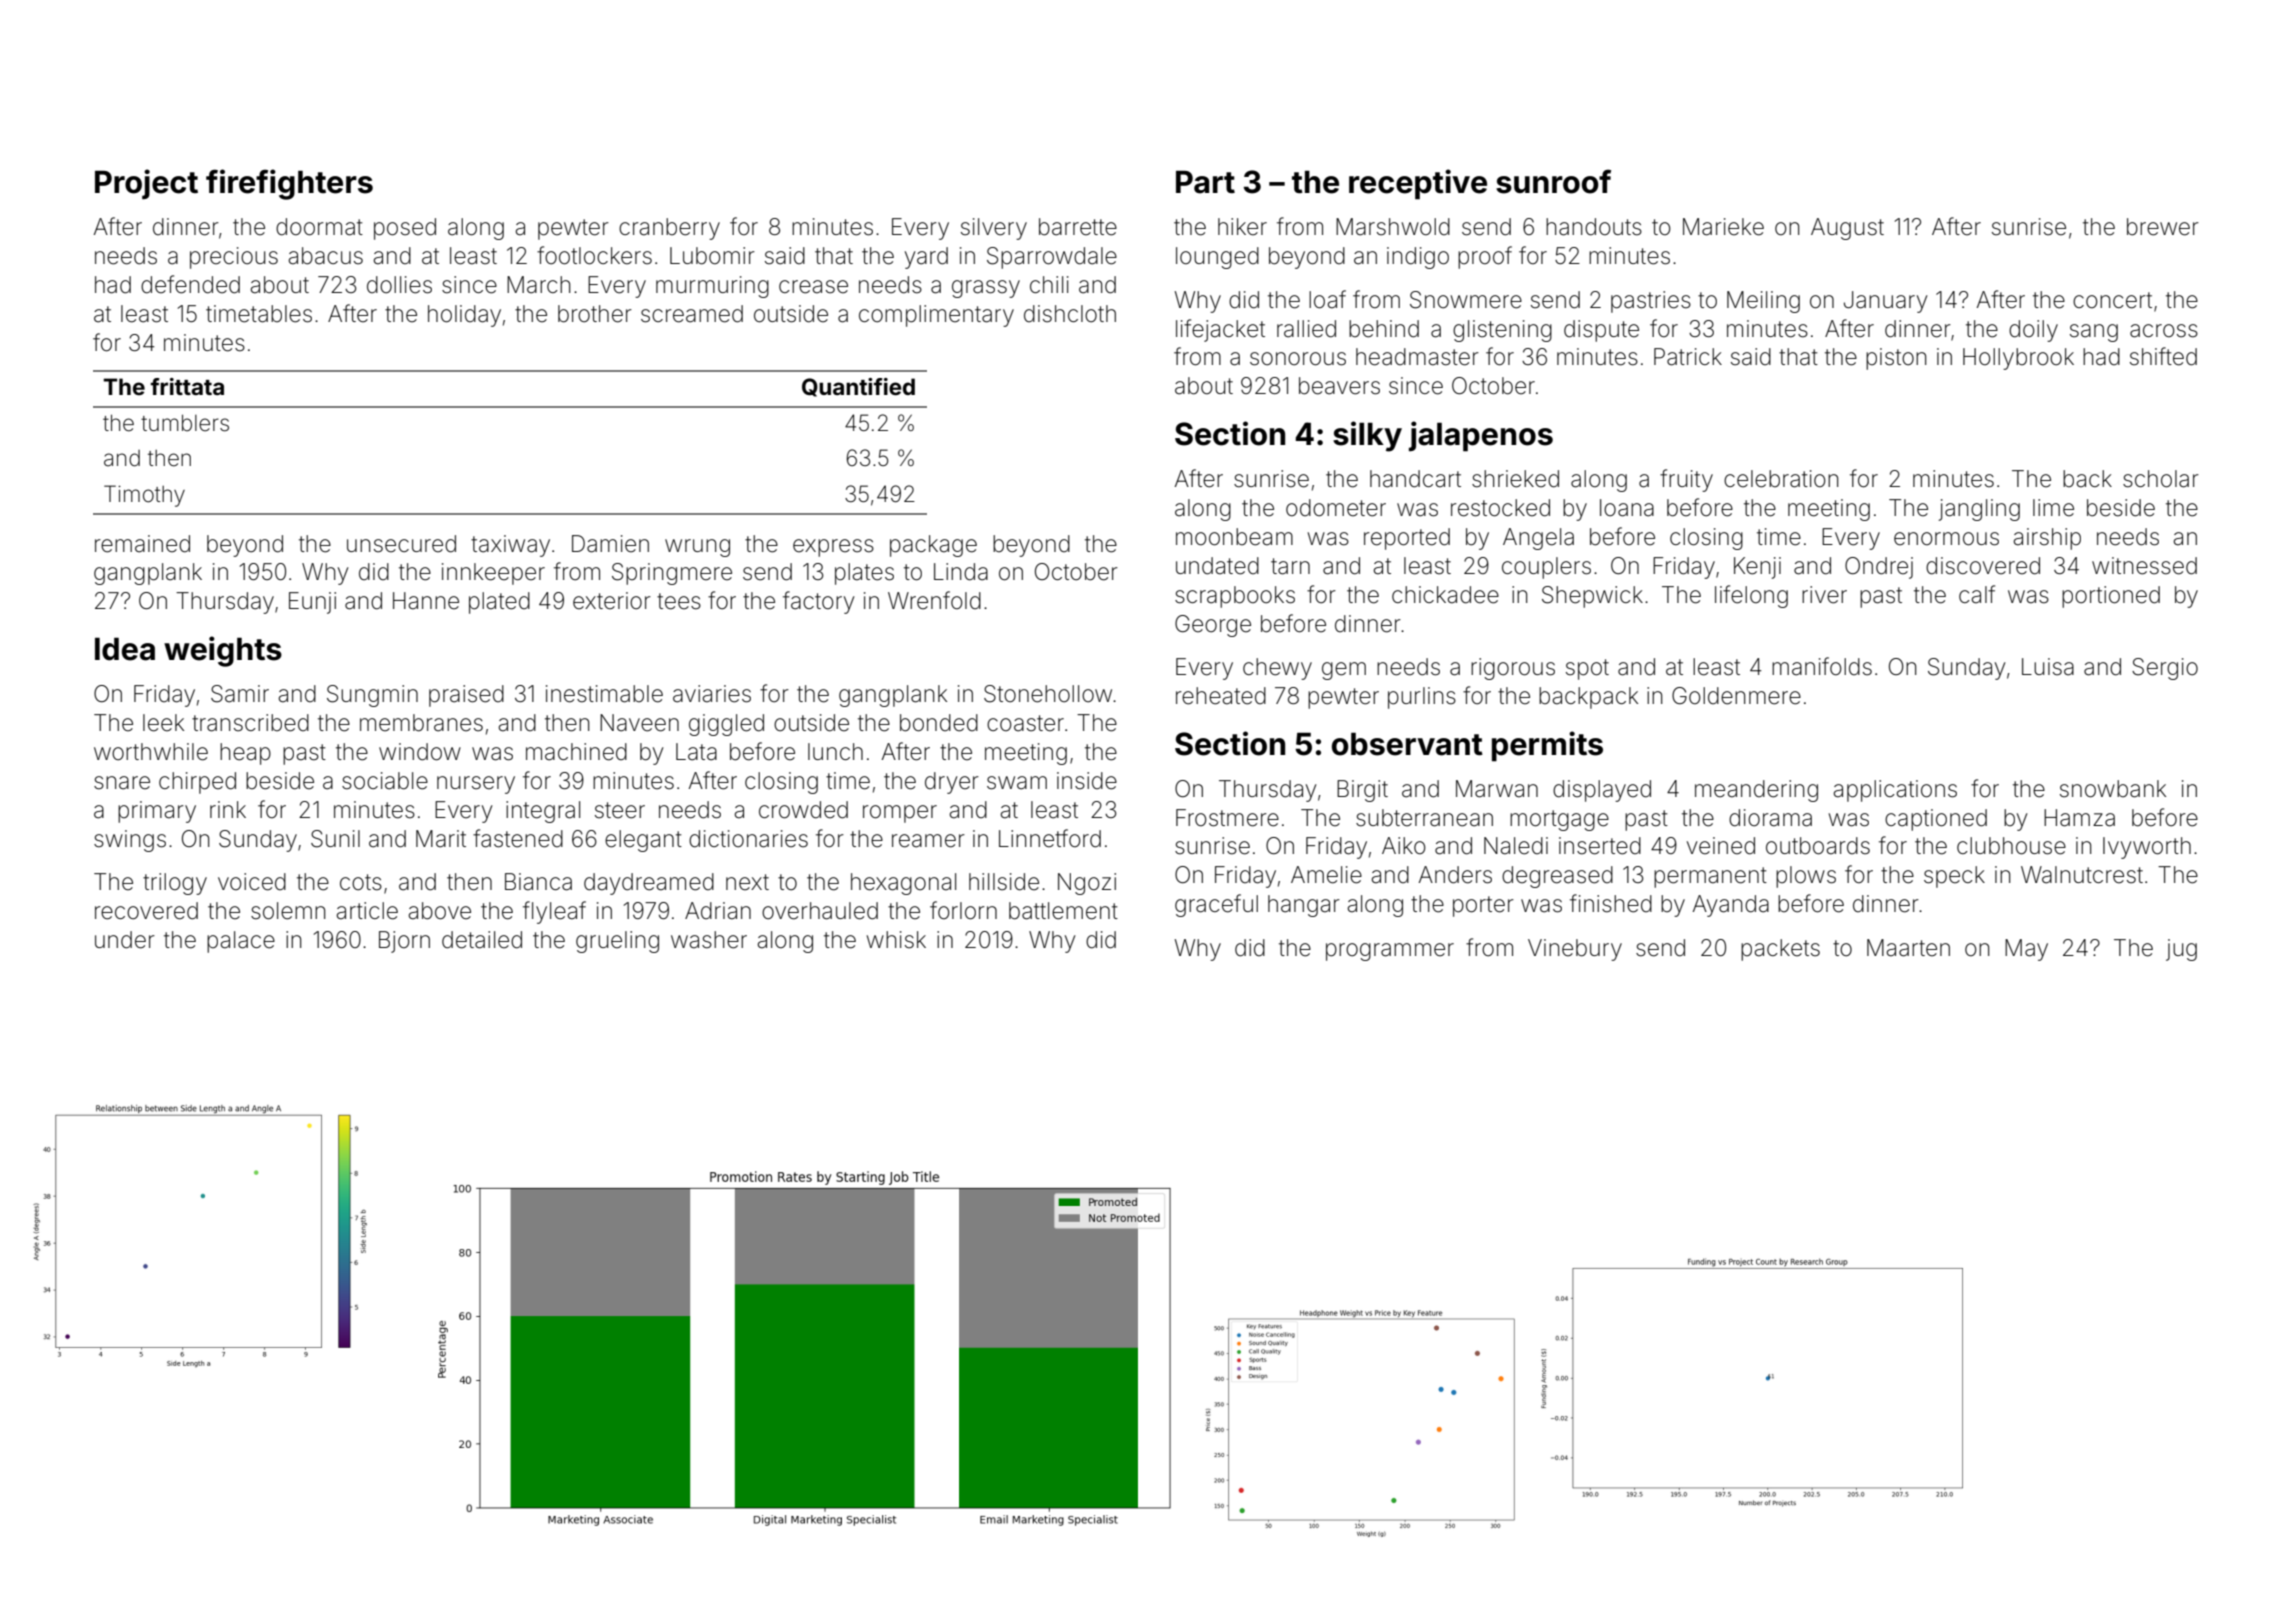 The image size is (2292, 1620). Describe the element at coordinates (466, 696) in the document. I see `praised` at that location.
